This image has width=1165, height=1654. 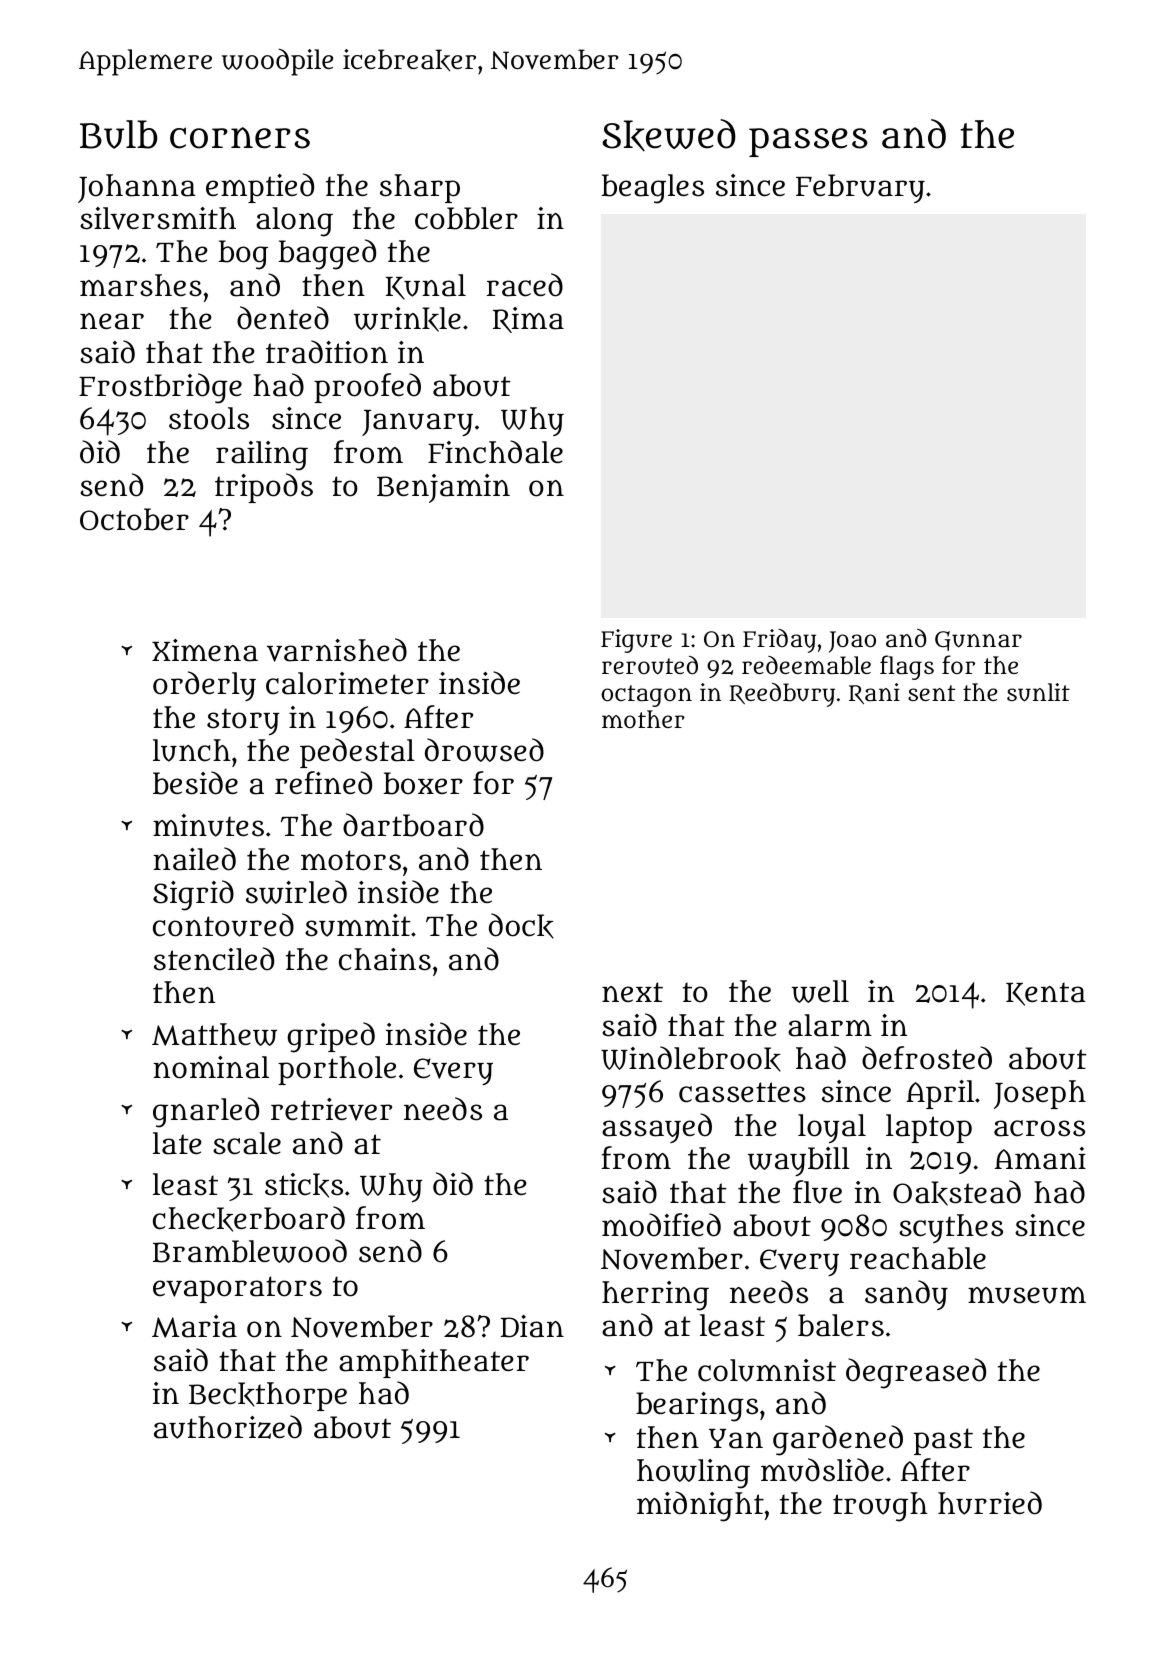 What do you see at coordinates (632, 992) in the image?
I see `next` at bounding box center [632, 992].
